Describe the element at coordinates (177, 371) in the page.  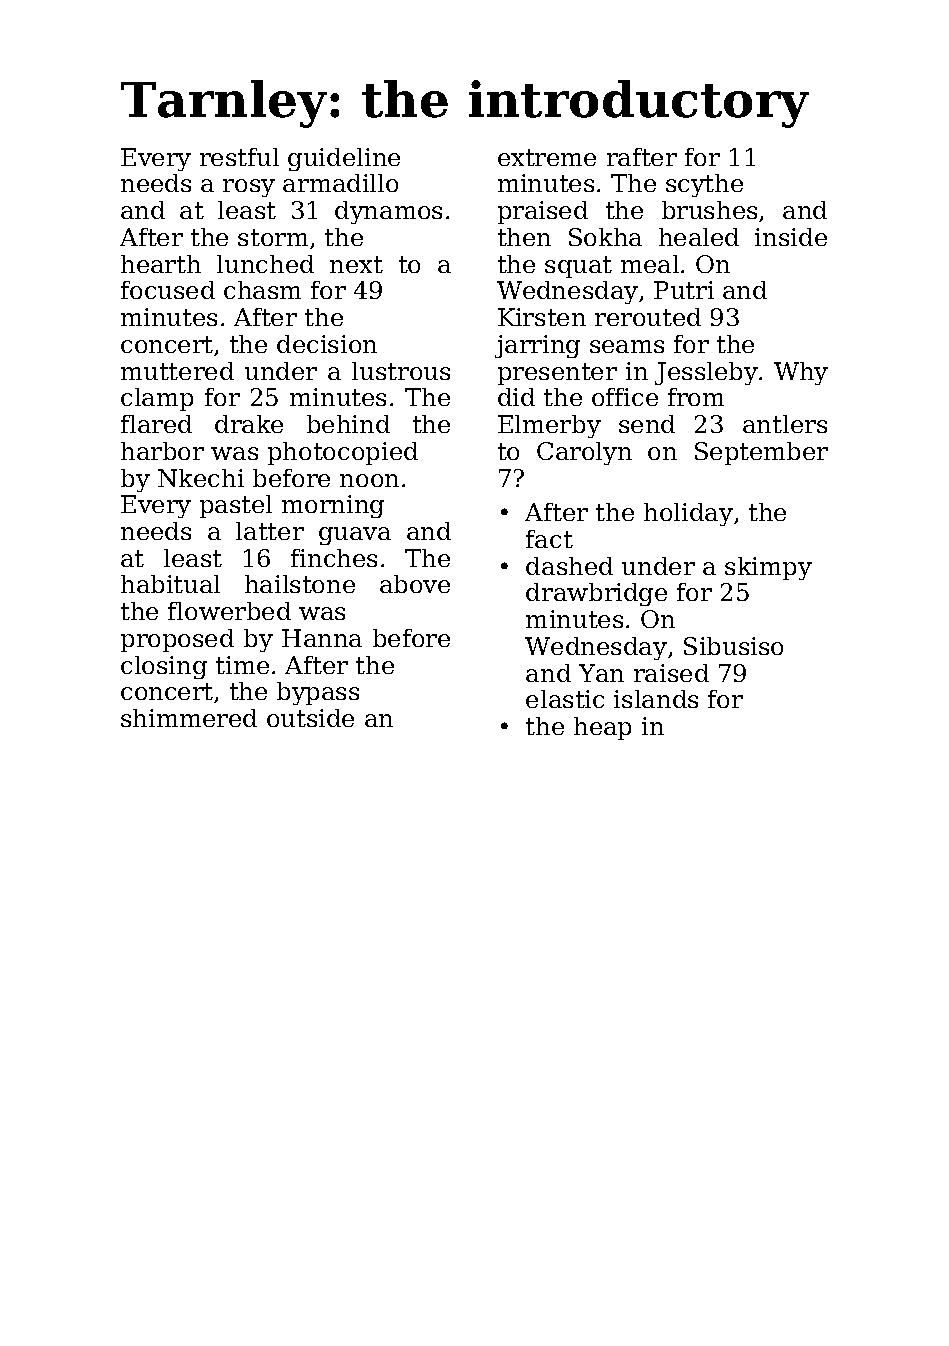
I see `muttered` at that location.
